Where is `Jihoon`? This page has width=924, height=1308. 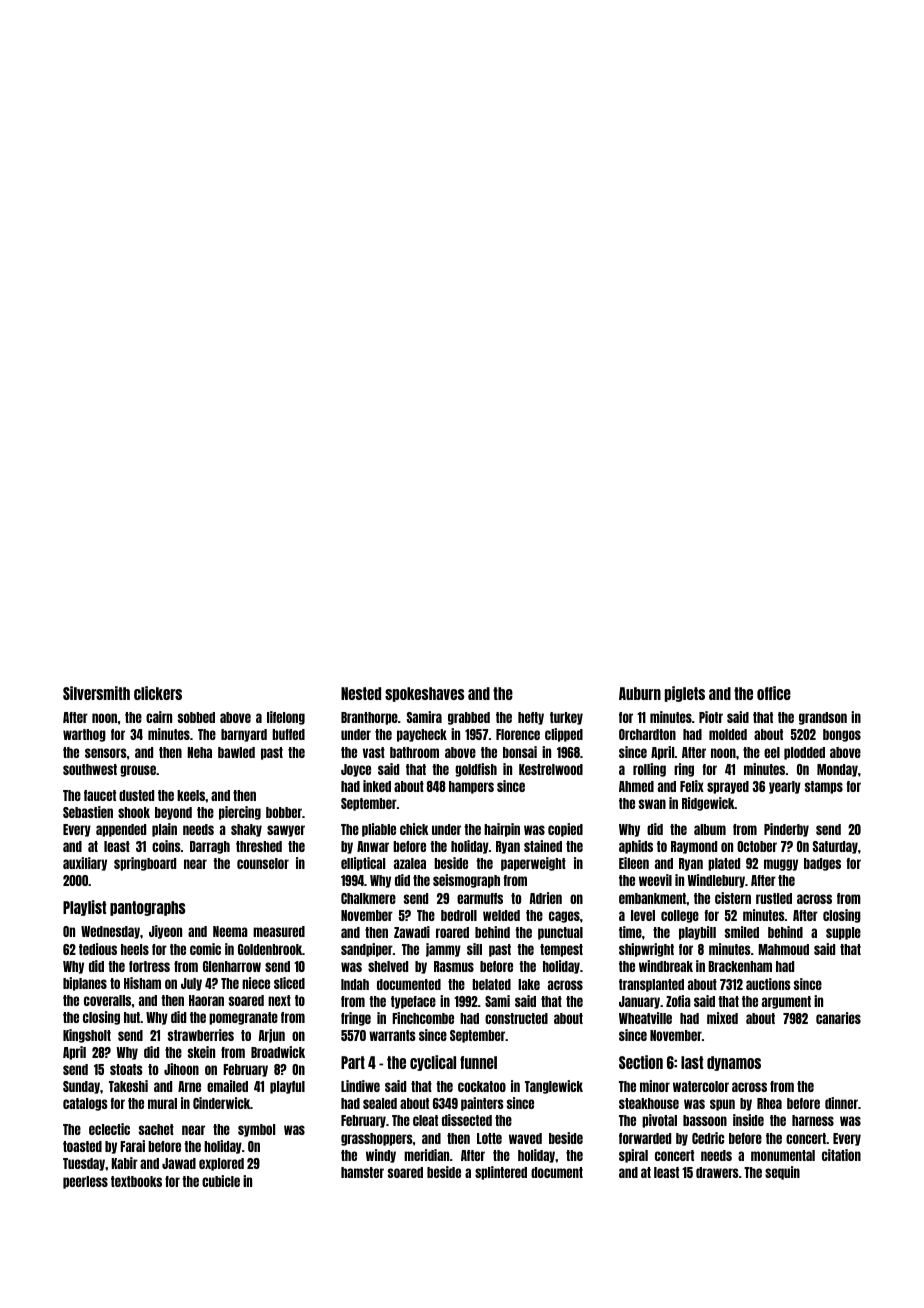 Jihoon is located at coordinates (181, 1069).
